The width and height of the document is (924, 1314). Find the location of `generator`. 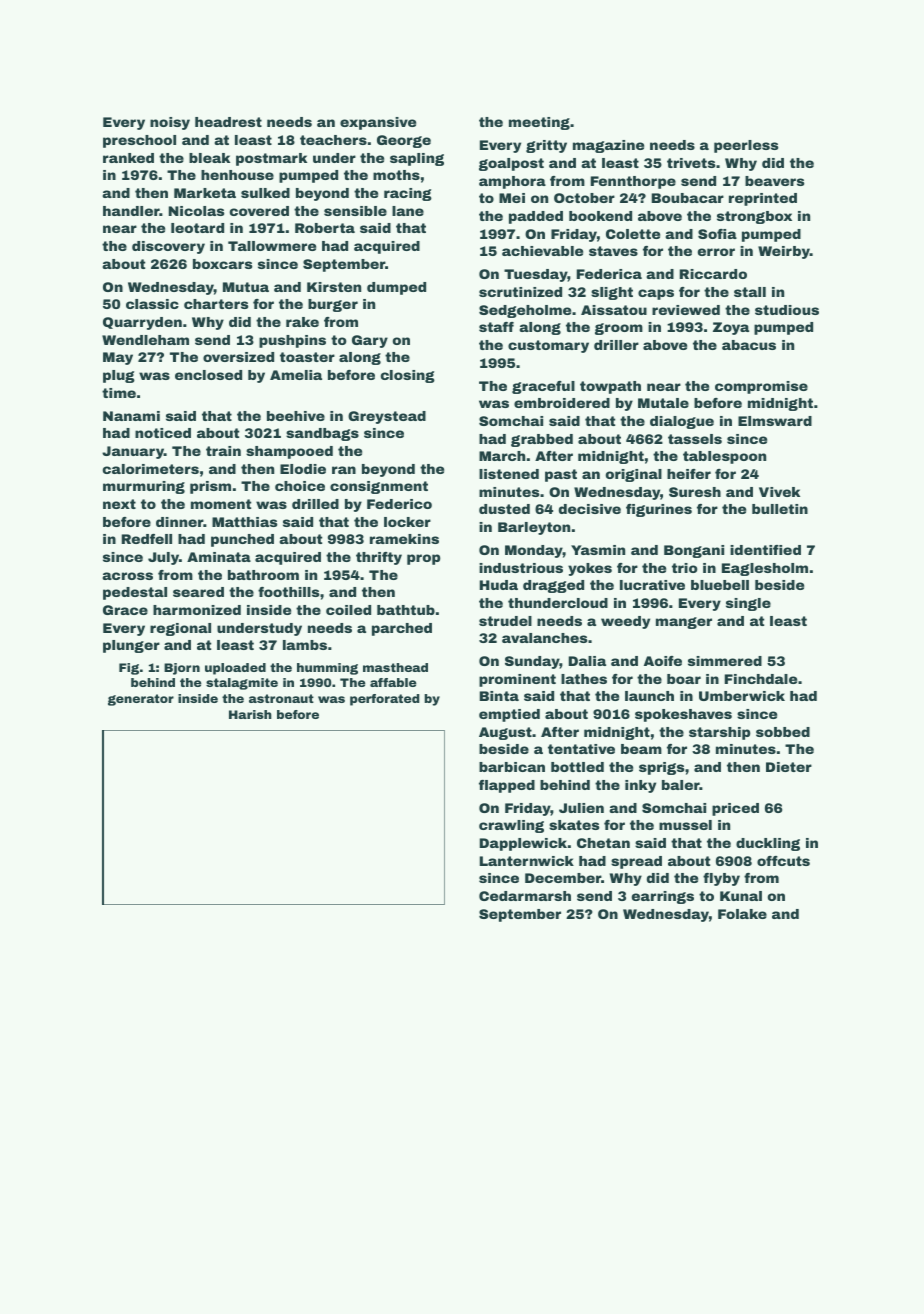

generator is located at coordinates (141, 700).
